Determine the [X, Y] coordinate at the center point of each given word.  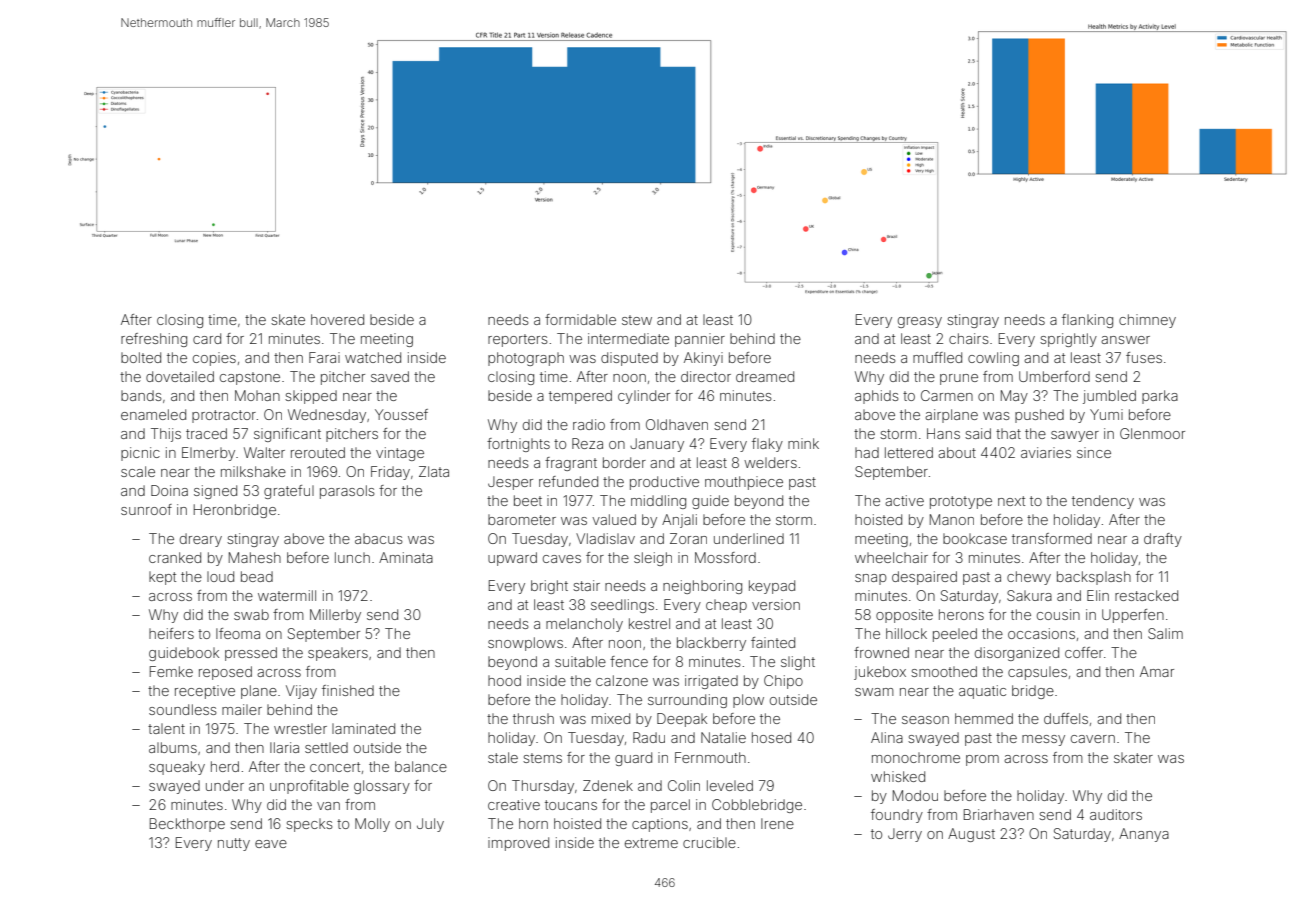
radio [589, 424]
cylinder [644, 397]
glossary [382, 787]
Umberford [1054, 376]
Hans [943, 433]
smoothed [944, 671]
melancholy [584, 625]
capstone [250, 378]
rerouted [318, 452]
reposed [225, 673]
